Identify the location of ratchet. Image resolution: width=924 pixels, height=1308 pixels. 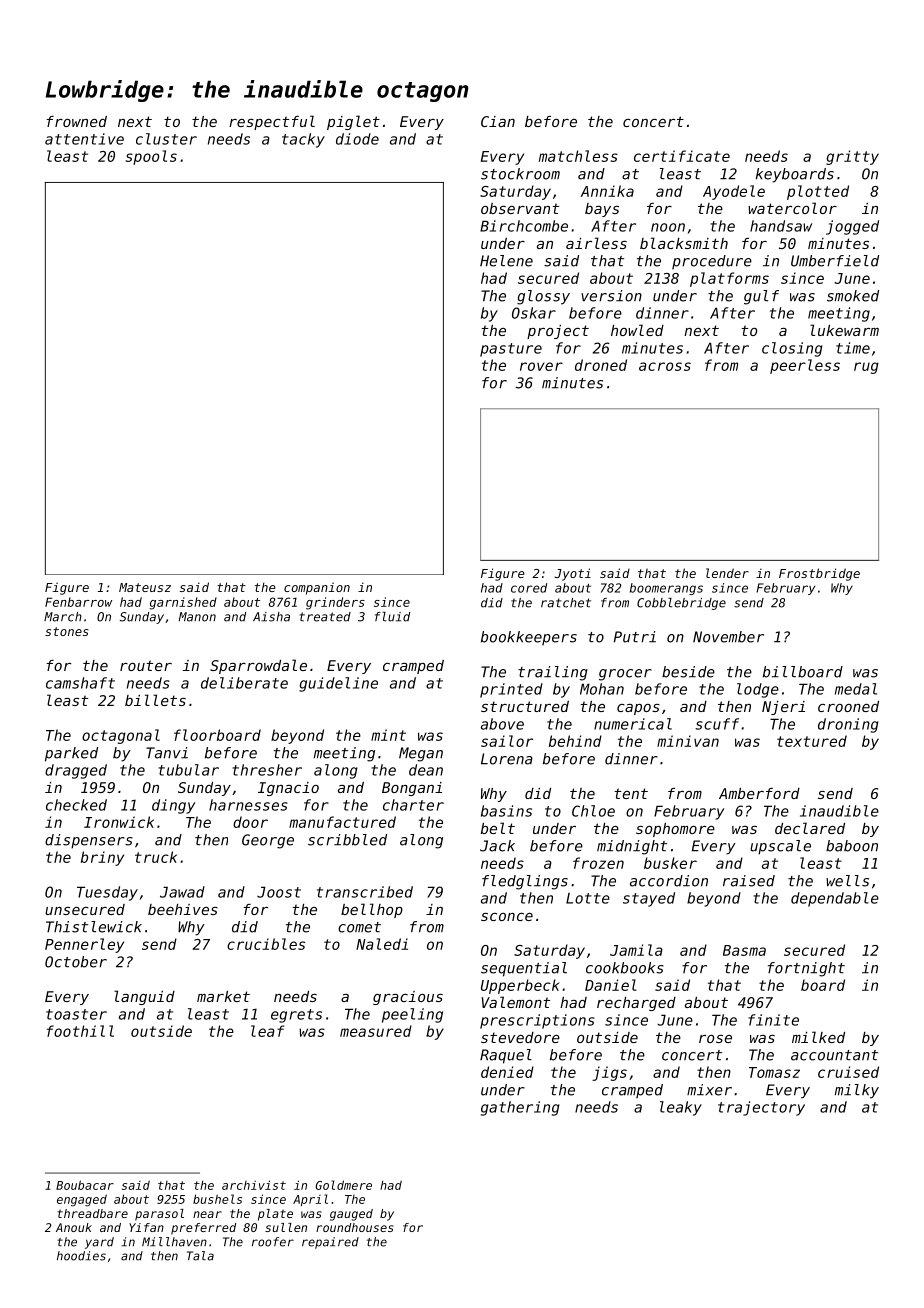
(566, 603).
